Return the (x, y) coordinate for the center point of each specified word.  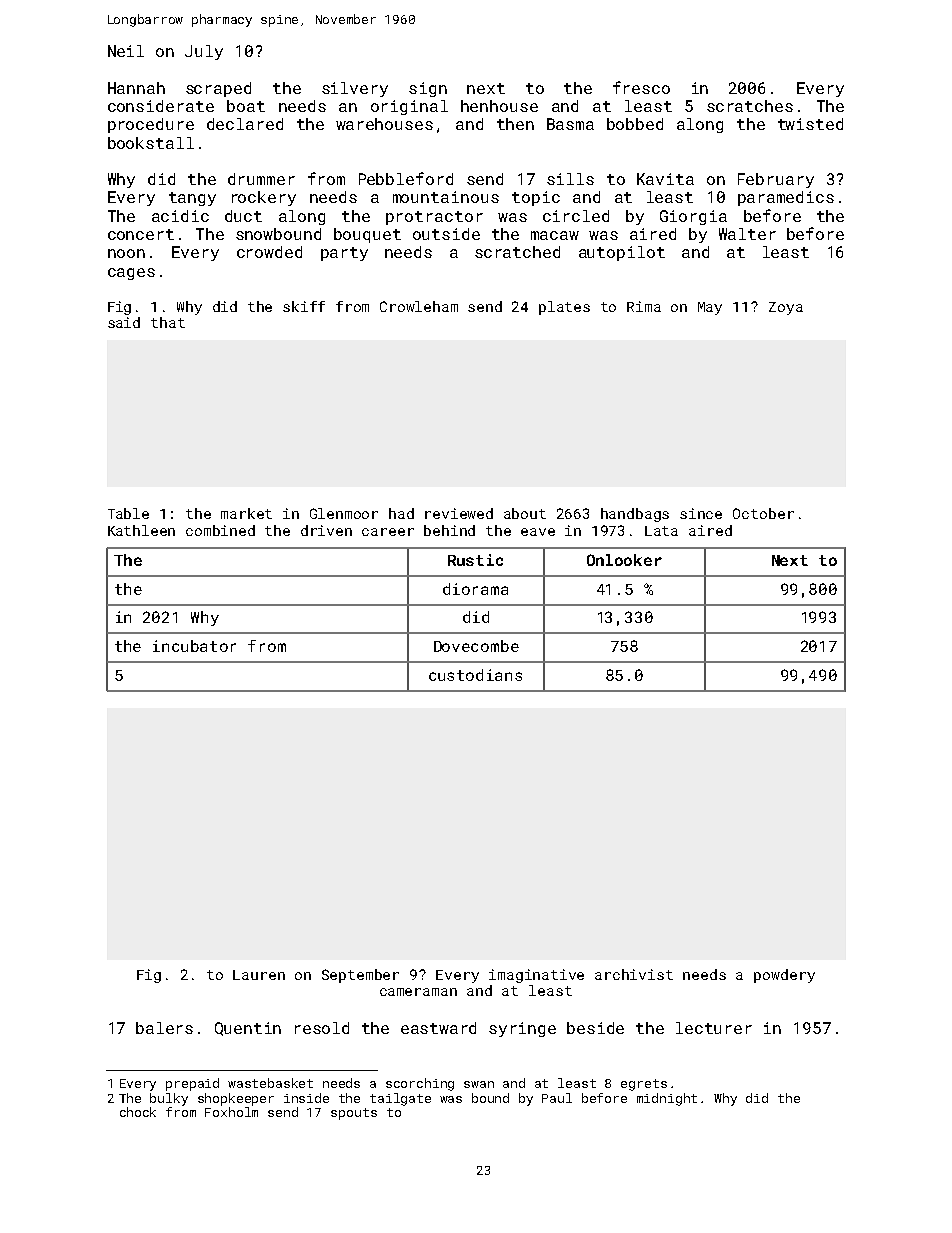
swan (479, 1084)
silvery (355, 89)
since (701, 513)
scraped (218, 89)
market (246, 513)
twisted (810, 124)
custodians (475, 675)
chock (138, 1112)
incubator (194, 646)
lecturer (714, 1028)
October (763, 513)
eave (538, 532)
